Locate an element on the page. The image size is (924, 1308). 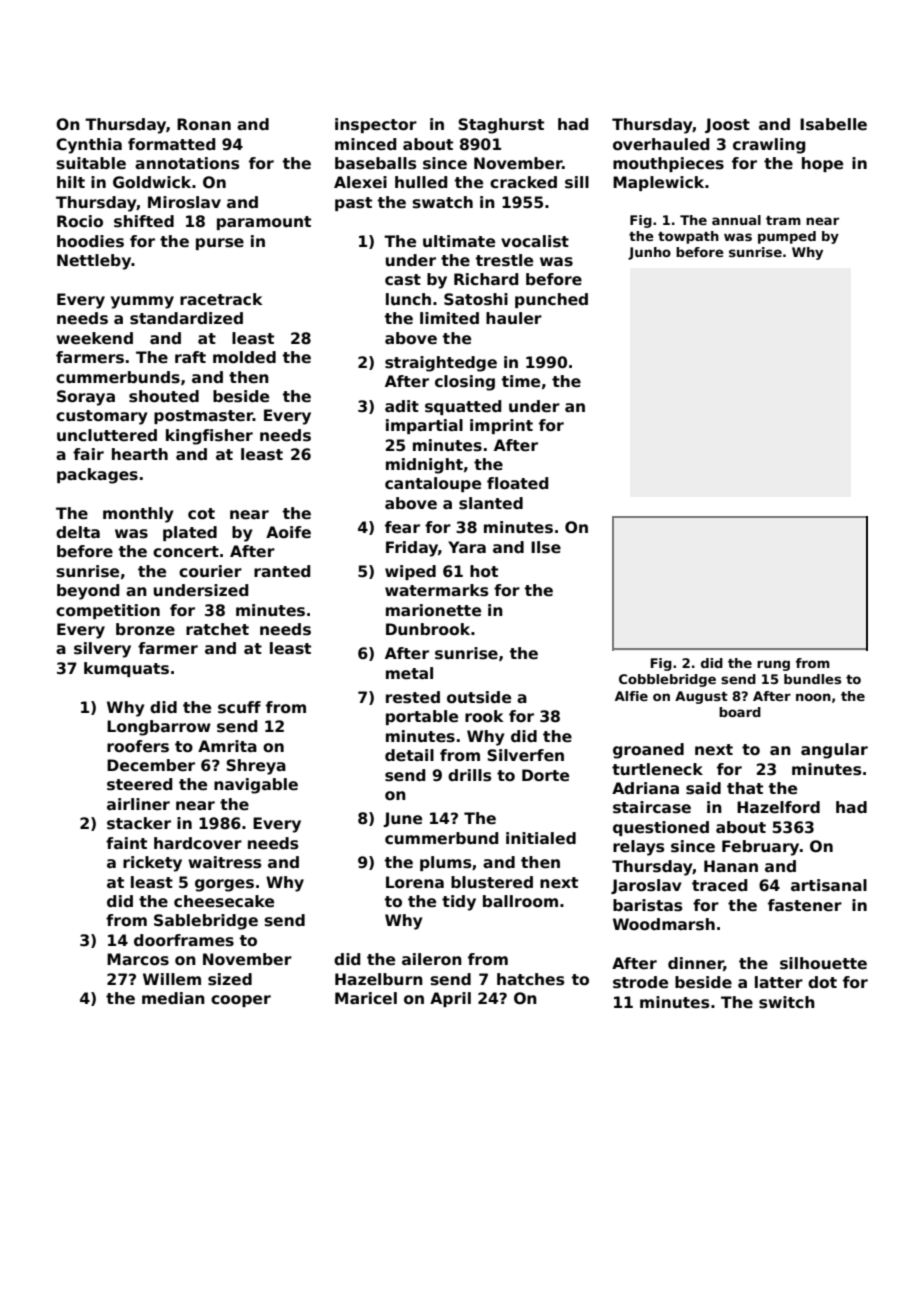
faint is located at coordinates (126, 843).
